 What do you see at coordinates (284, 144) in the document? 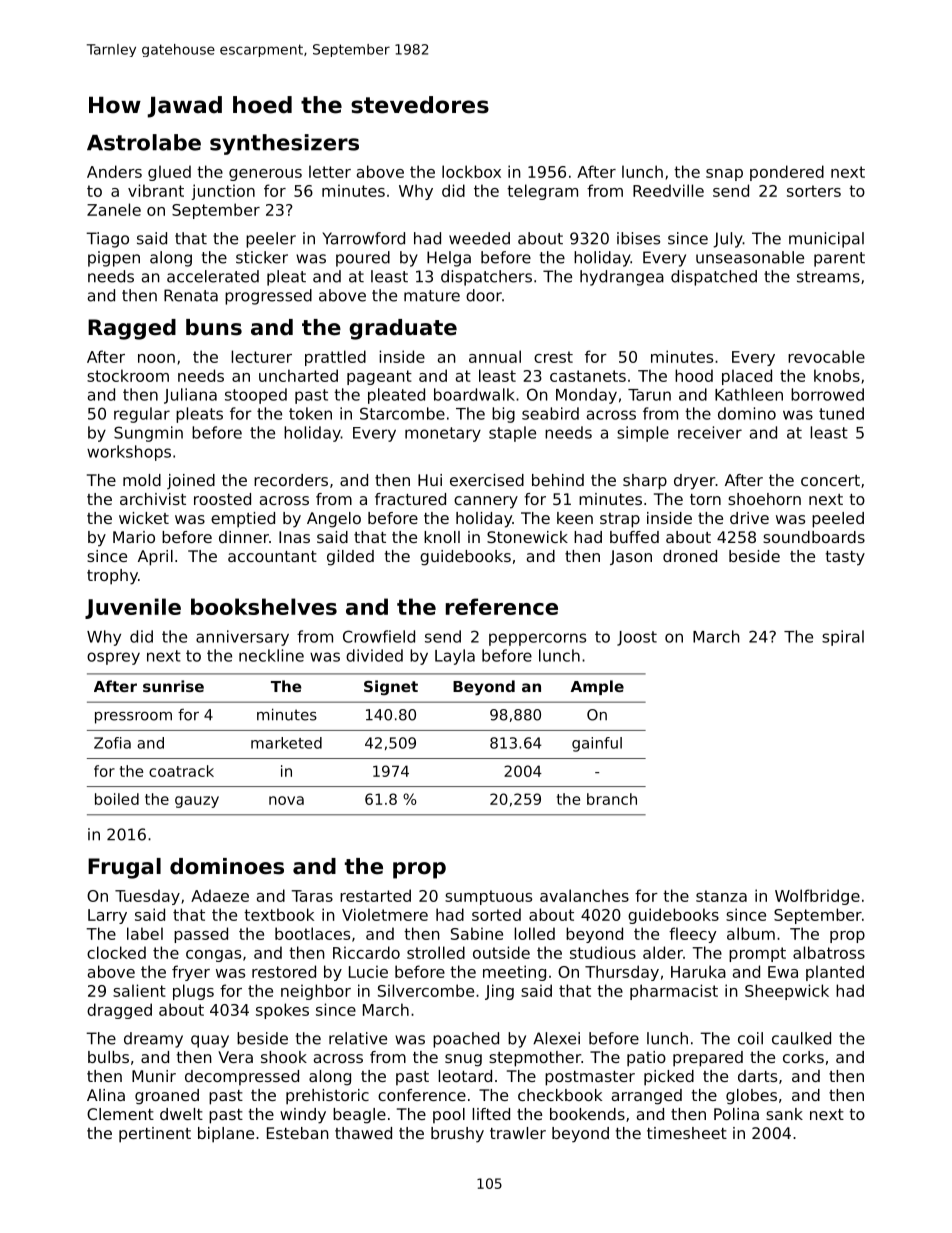
I see `synthesizers` at bounding box center [284, 144].
